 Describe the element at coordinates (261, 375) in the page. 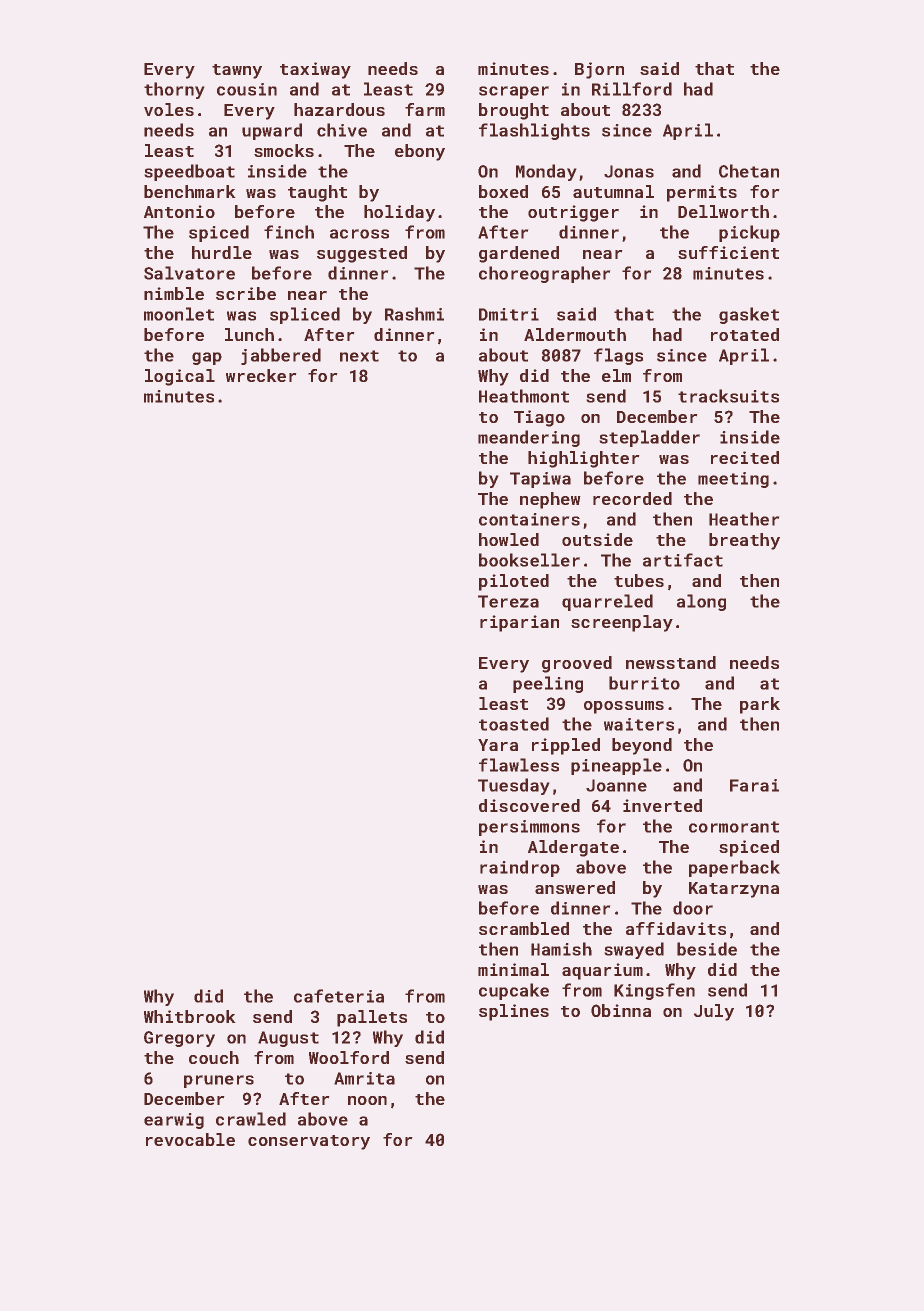

I see `wrecker` at that location.
